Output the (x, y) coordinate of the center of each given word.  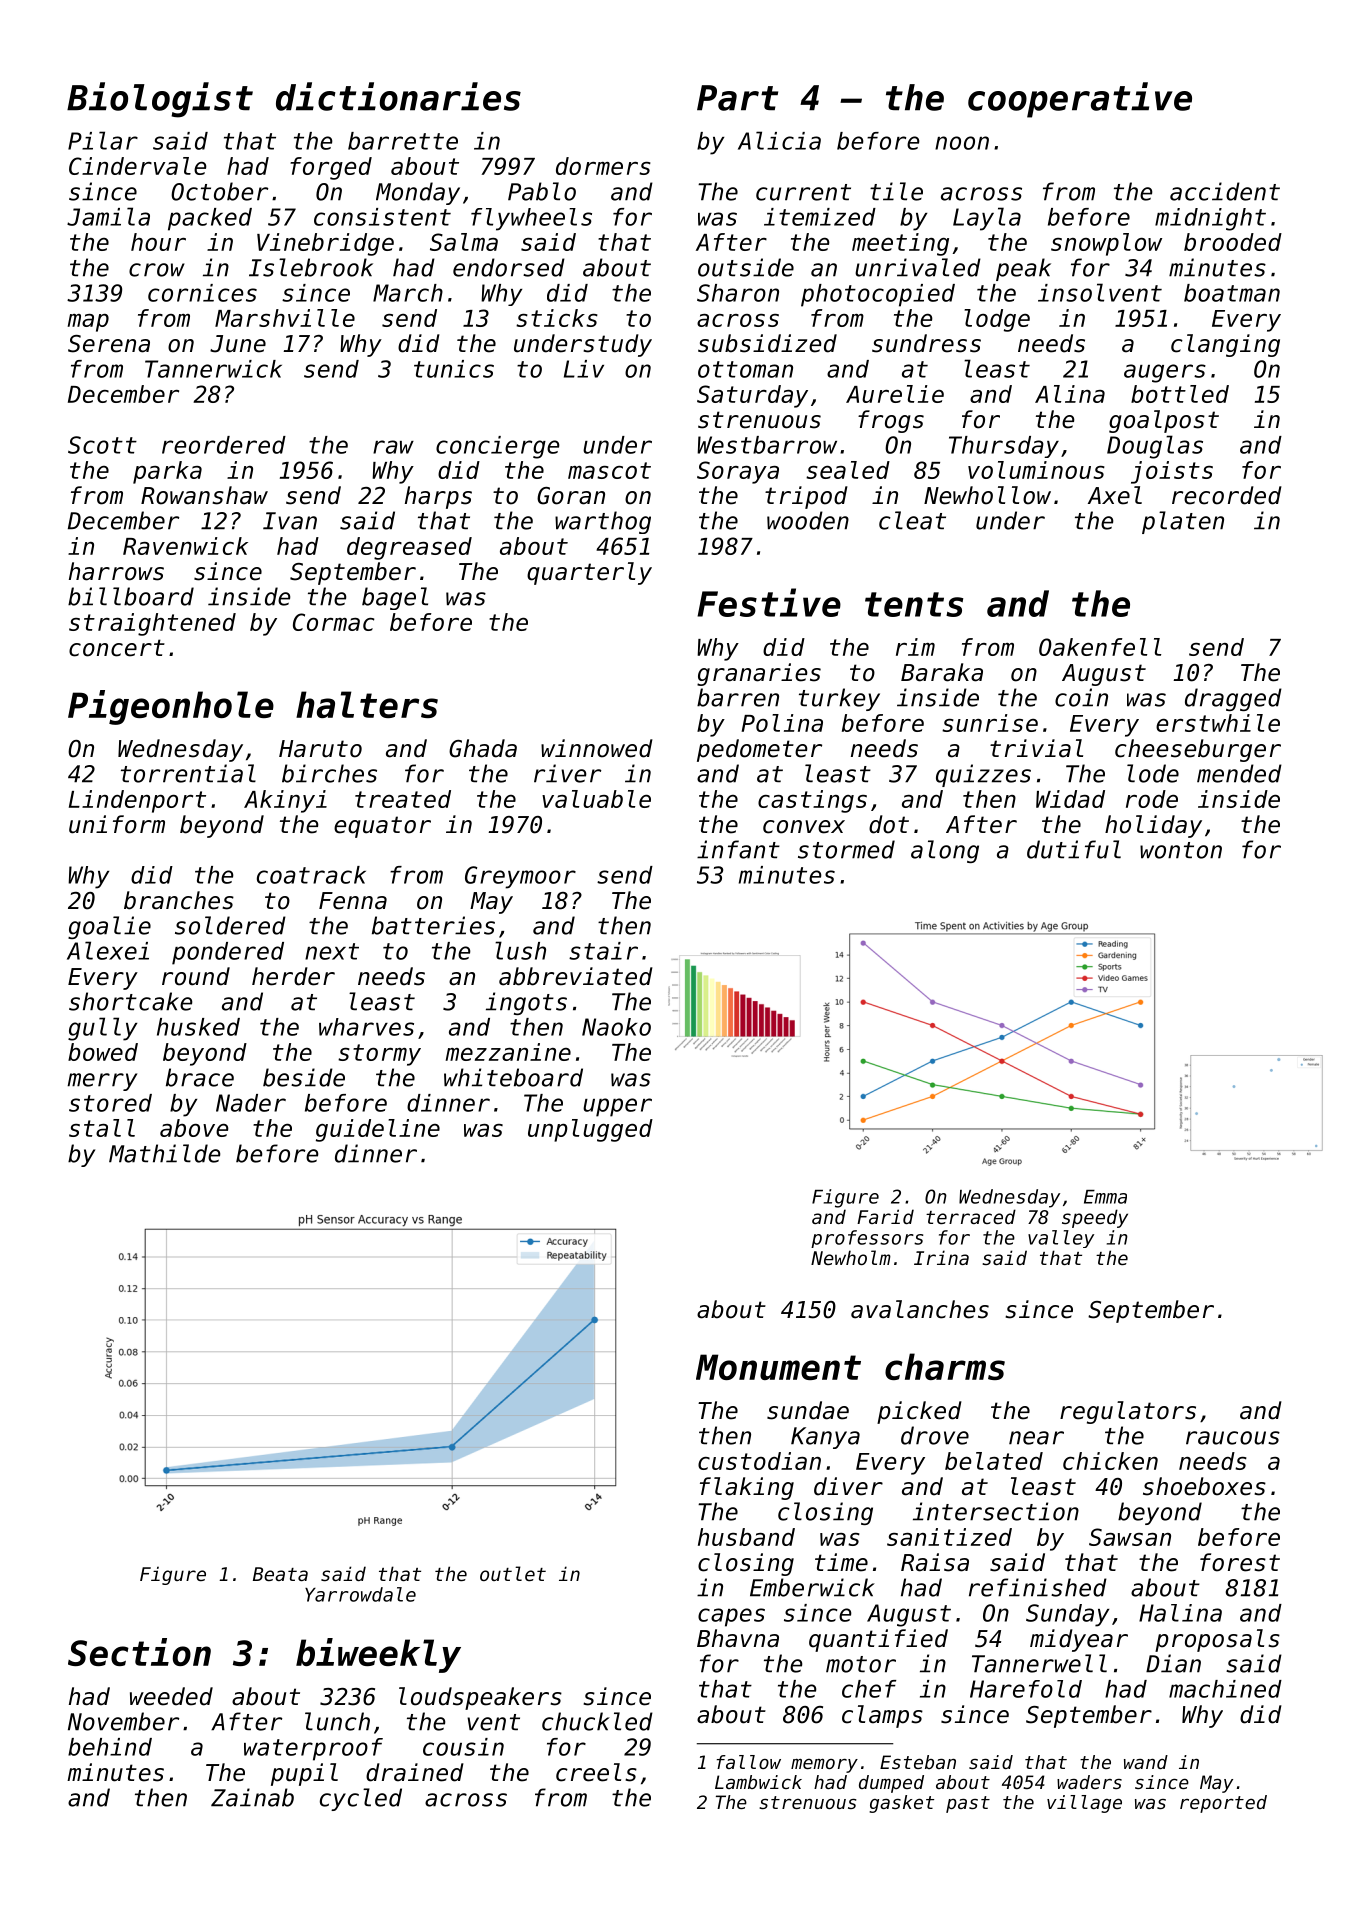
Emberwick (812, 1587)
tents (914, 604)
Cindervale (138, 166)
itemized (820, 217)
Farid (885, 1216)
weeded (171, 1696)
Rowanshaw (204, 495)
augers (1165, 373)
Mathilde (164, 1153)
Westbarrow (767, 445)
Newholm (851, 1257)
